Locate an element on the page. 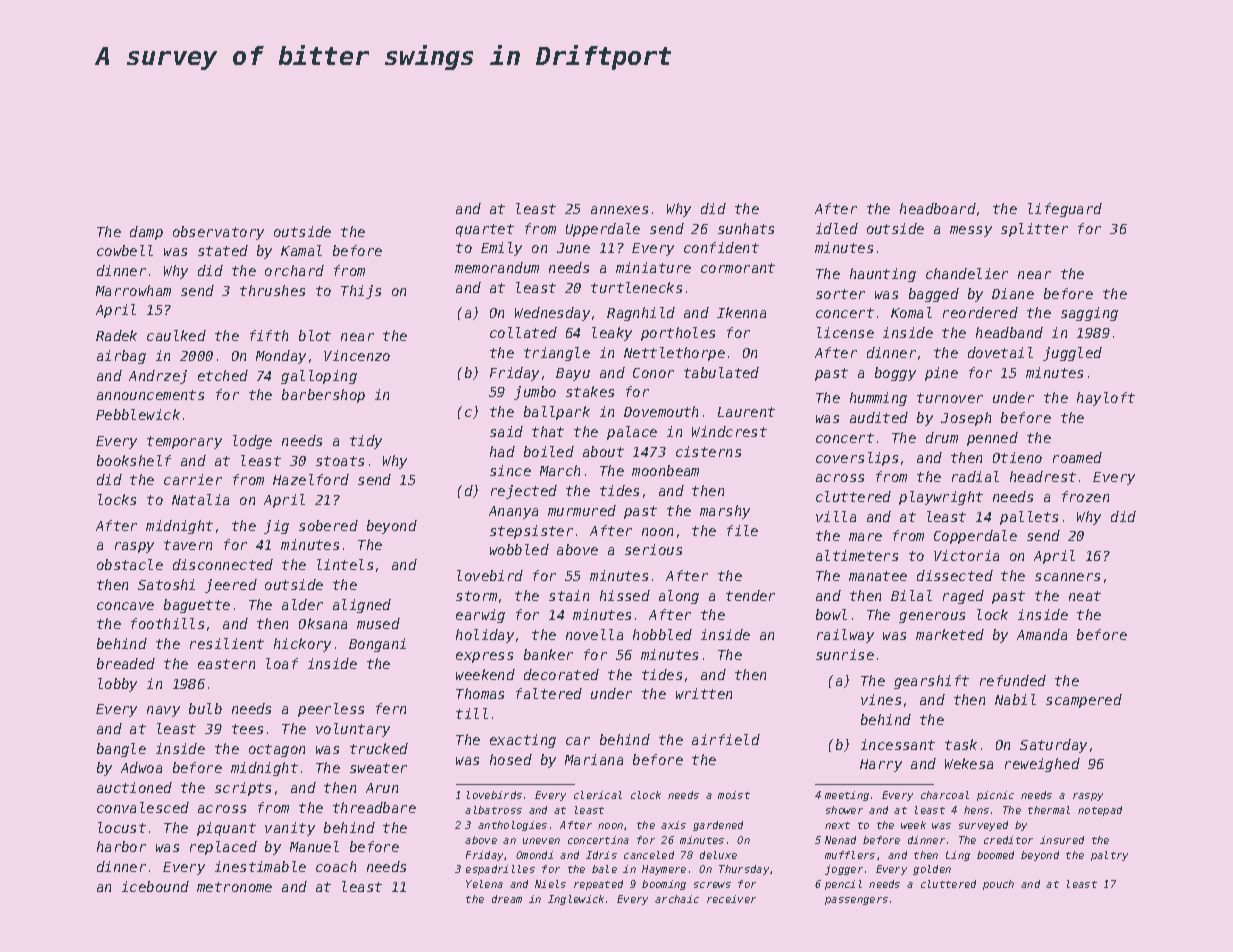  Amanda is located at coordinates (1042, 634).
